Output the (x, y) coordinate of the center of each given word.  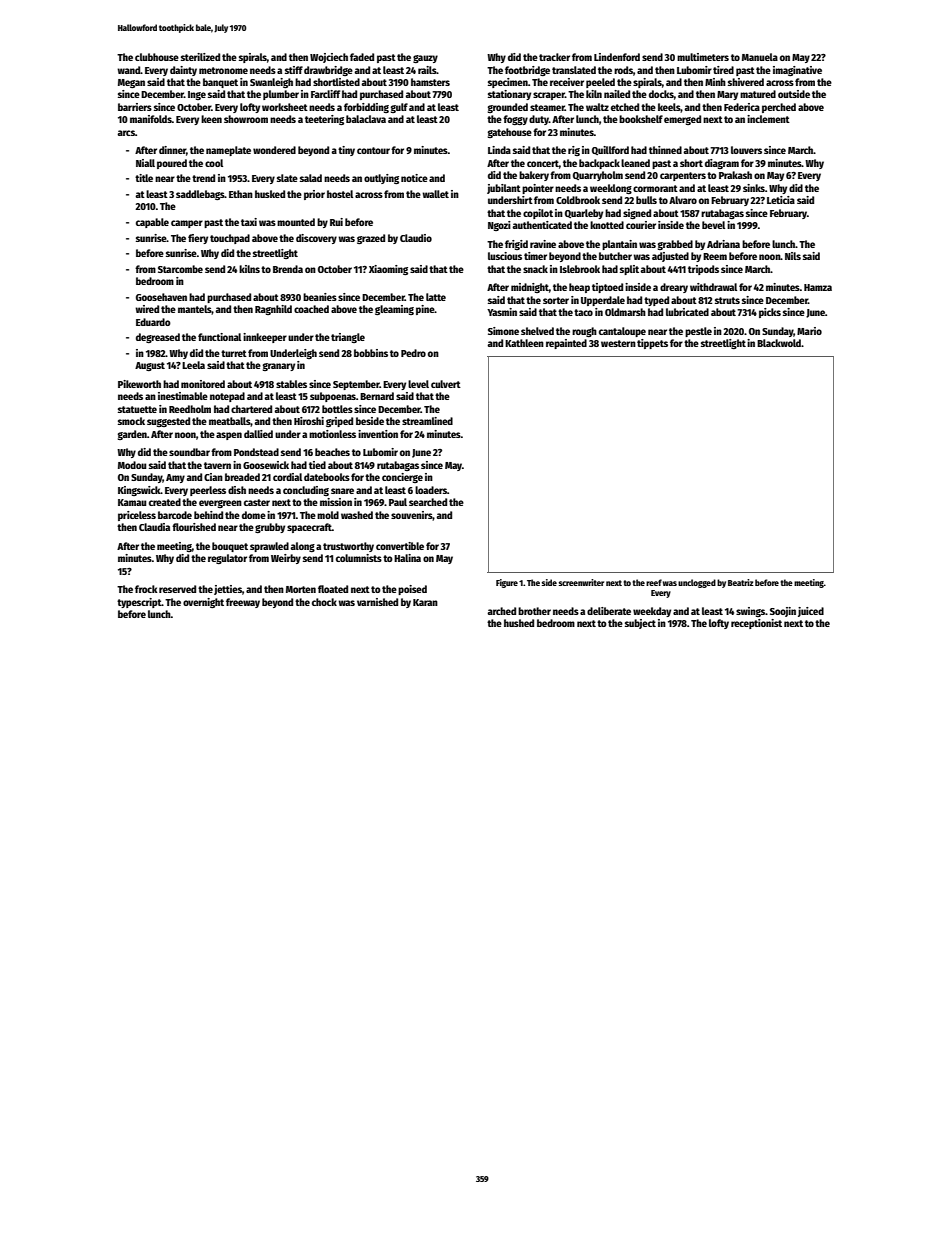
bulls (646, 200)
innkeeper (265, 338)
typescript (139, 603)
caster (257, 502)
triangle (348, 338)
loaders (431, 490)
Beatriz (741, 582)
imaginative (797, 71)
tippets (652, 344)
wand (128, 70)
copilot (538, 214)
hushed (519, 623)
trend (203, 178)
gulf (399, 108)
